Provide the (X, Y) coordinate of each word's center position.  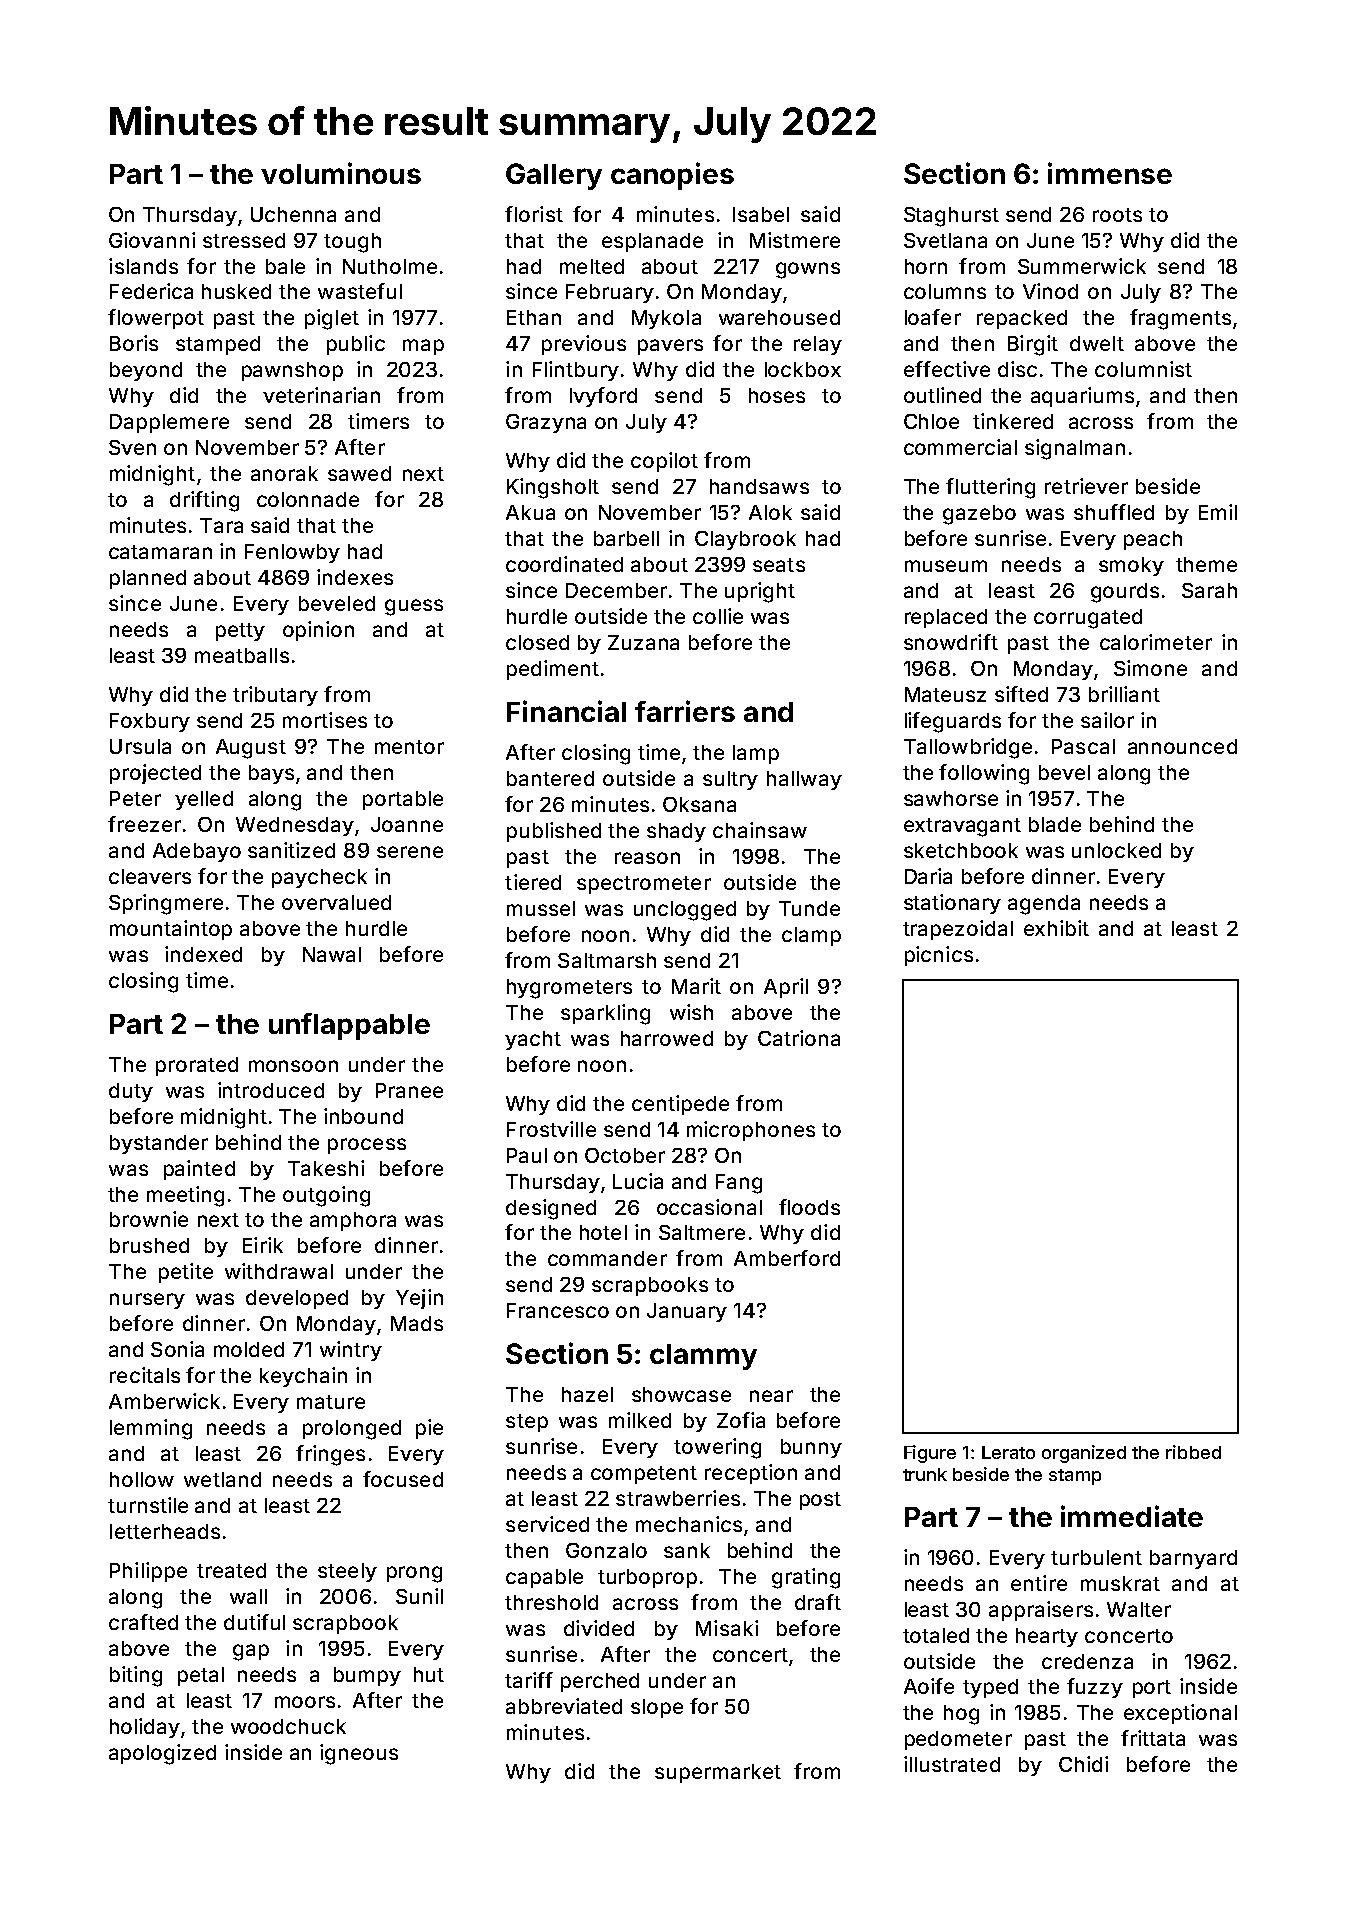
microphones (751, 1131)
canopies (672, 176)
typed (990, 1688)
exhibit (1056, 928)
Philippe (148, 1572)
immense (1110, 173)
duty (131, 1092)
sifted (1021, 694)
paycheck (319, 878)
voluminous (341, 173)
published (554, 832)
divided (599, 1628)
